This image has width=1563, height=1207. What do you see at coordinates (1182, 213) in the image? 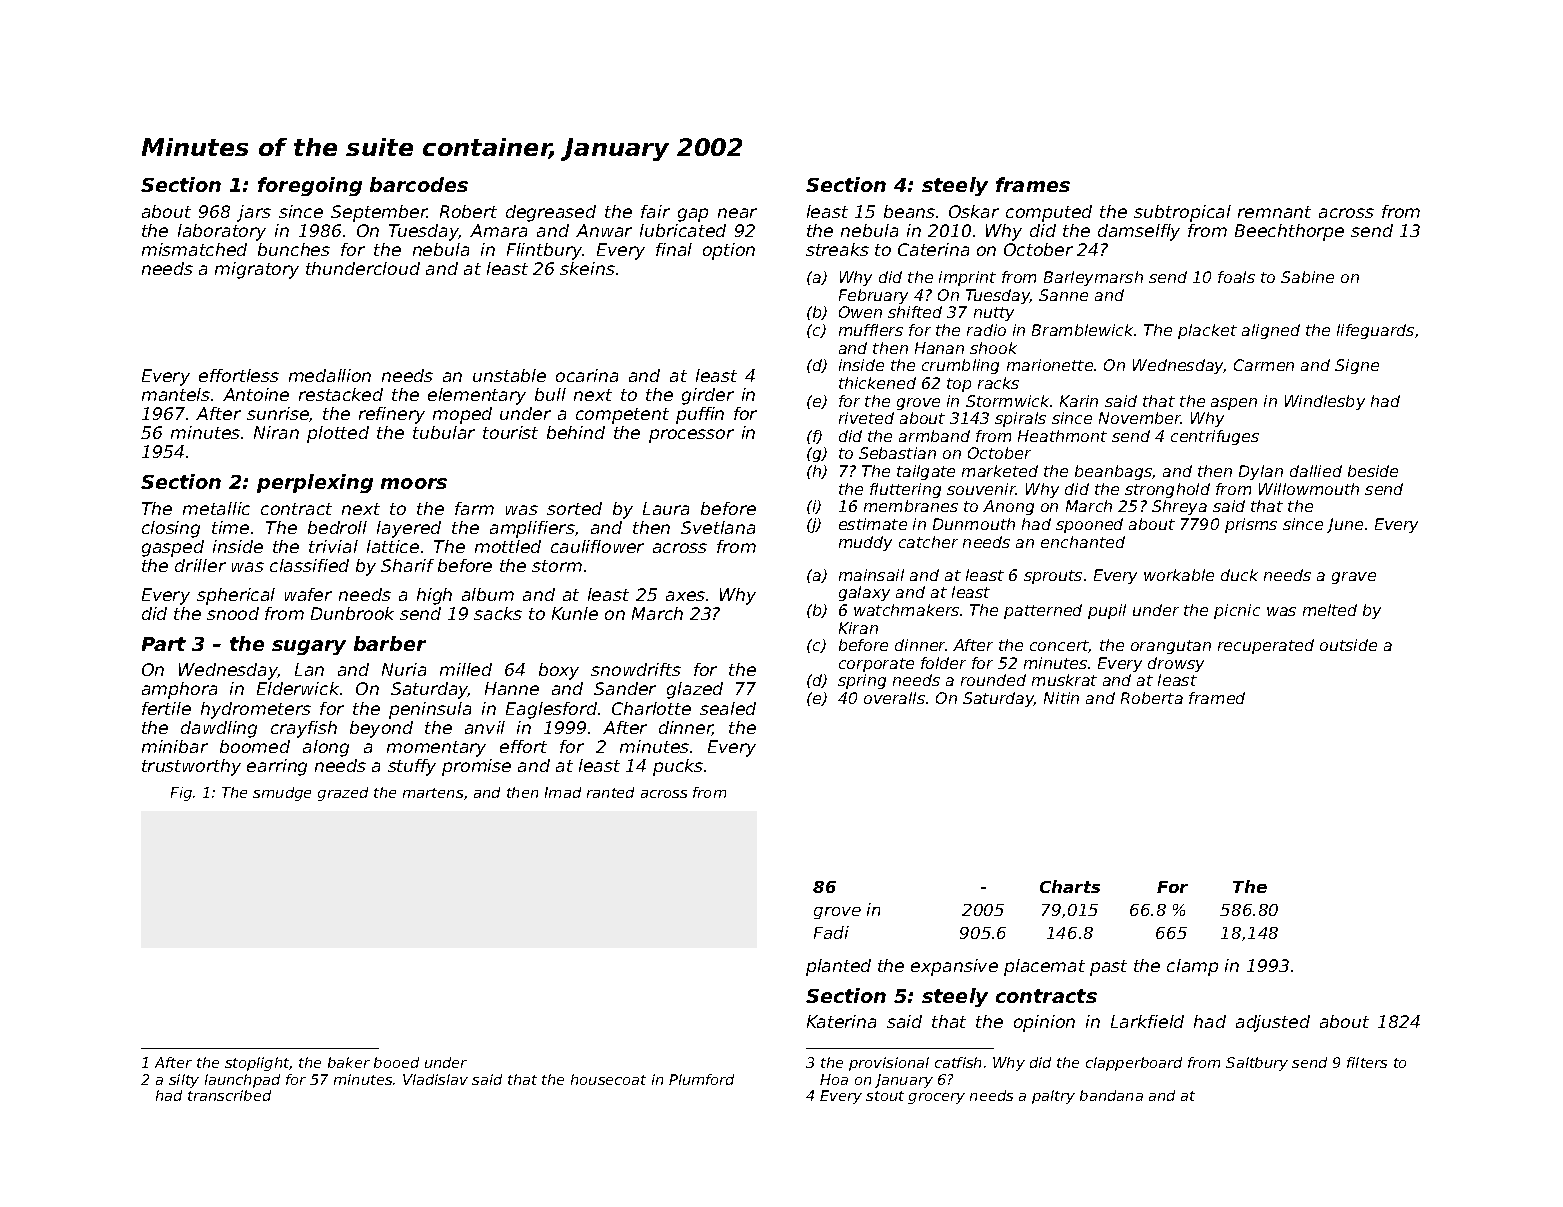
I see `subtropical` at bounding box center [1182, 213].
